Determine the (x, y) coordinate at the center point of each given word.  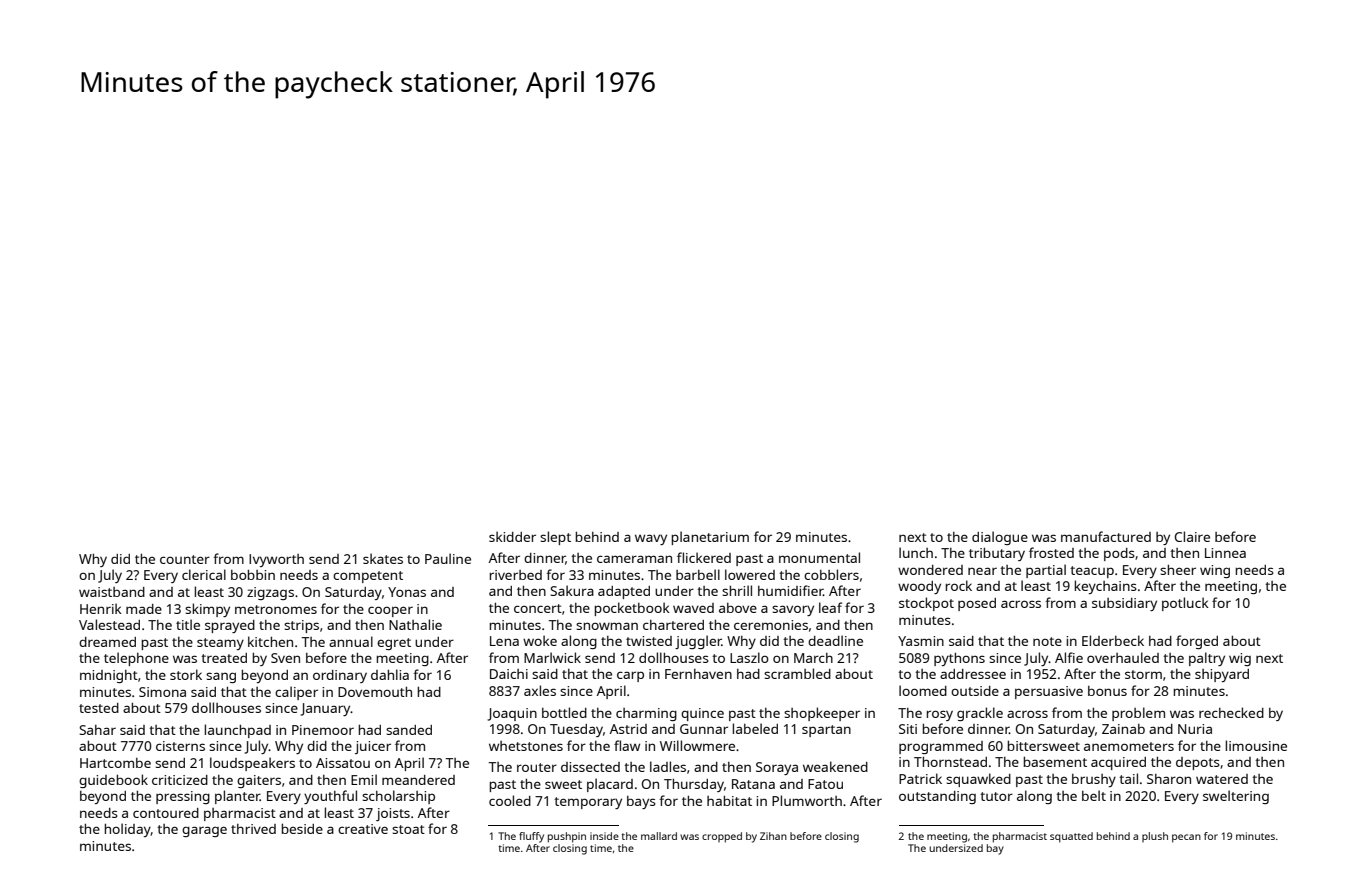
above (738, 608)
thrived (253, 829)
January (325, 709)
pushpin (567, 837)
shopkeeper (822, 714)
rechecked (1231, 712)
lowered (750, 574)
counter (185, 559)
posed (977, 604)
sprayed (230, 626)
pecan (1186, 838)
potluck (1185, 604)
